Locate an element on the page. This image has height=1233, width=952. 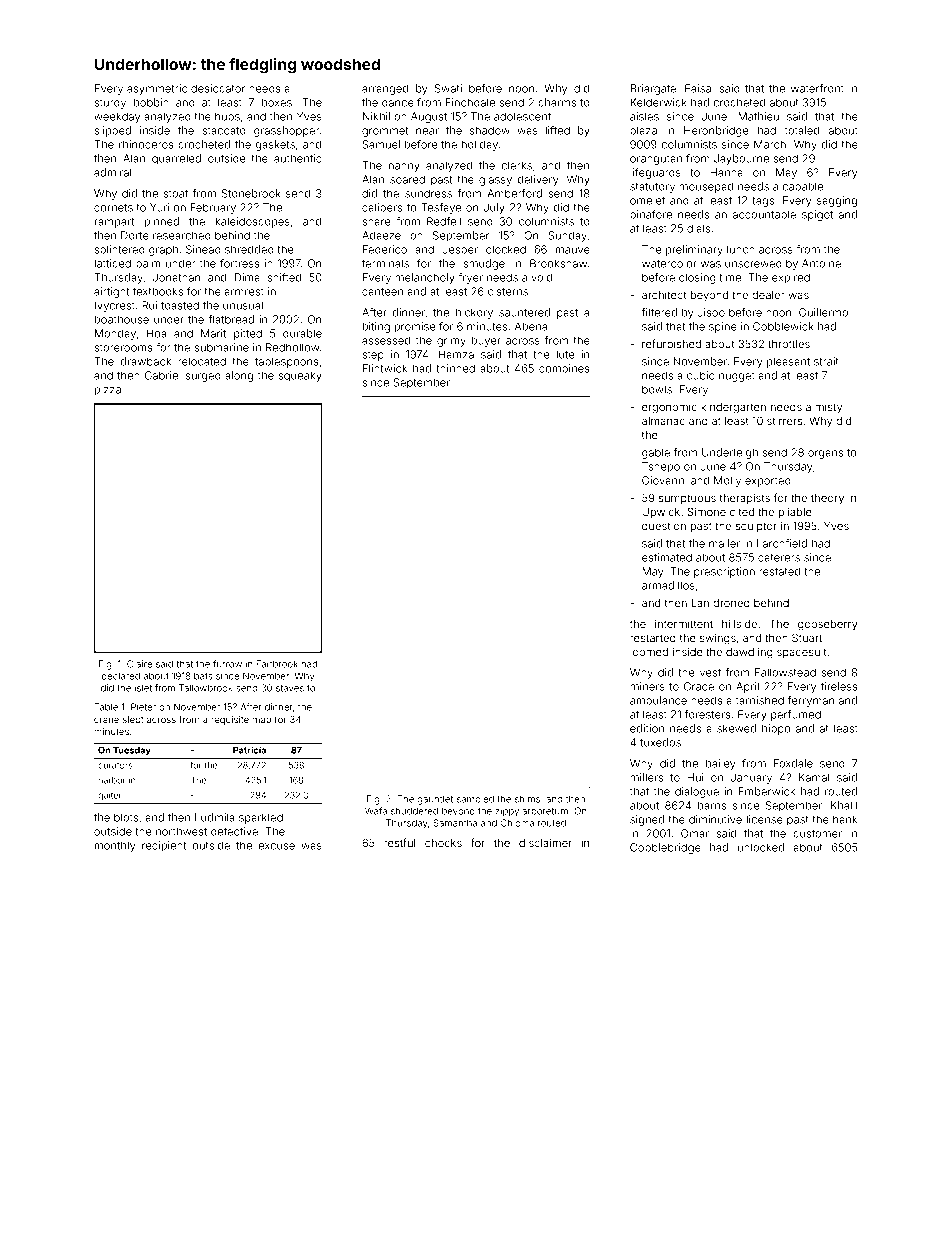
desiccator is located at coordinates (218, 88).
